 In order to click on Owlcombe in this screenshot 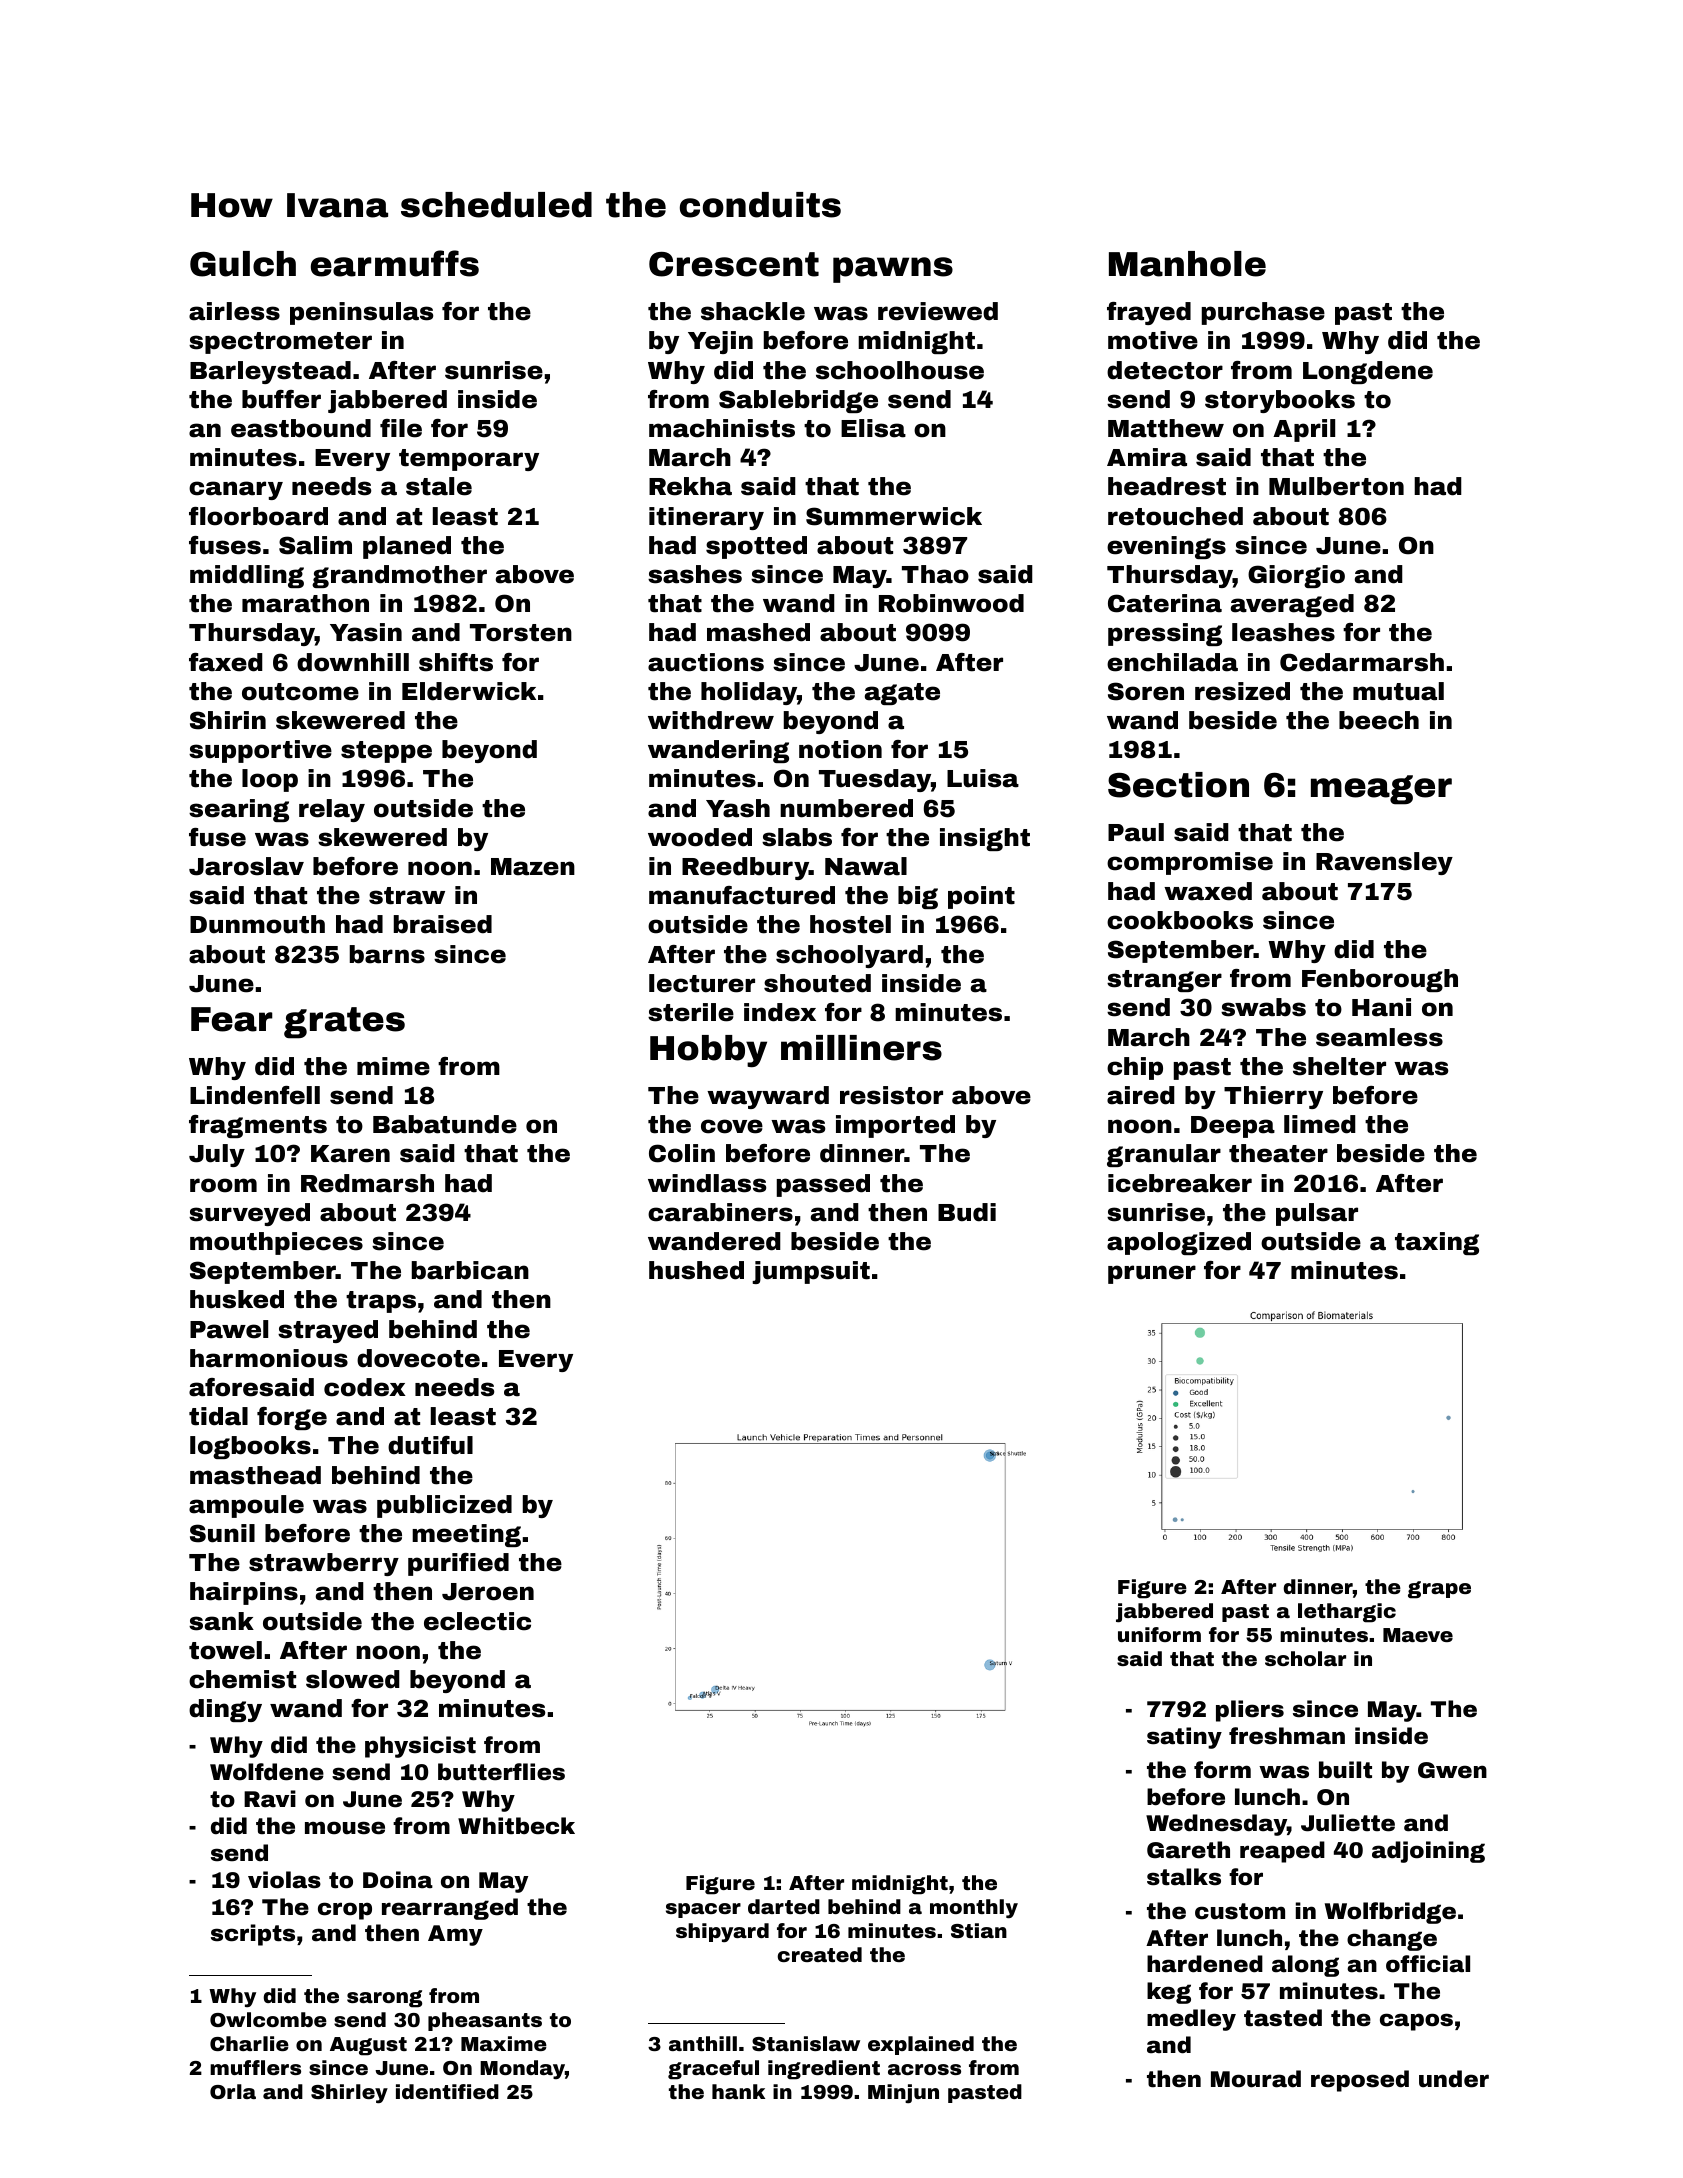, I will do `click(268, 2019)`.
